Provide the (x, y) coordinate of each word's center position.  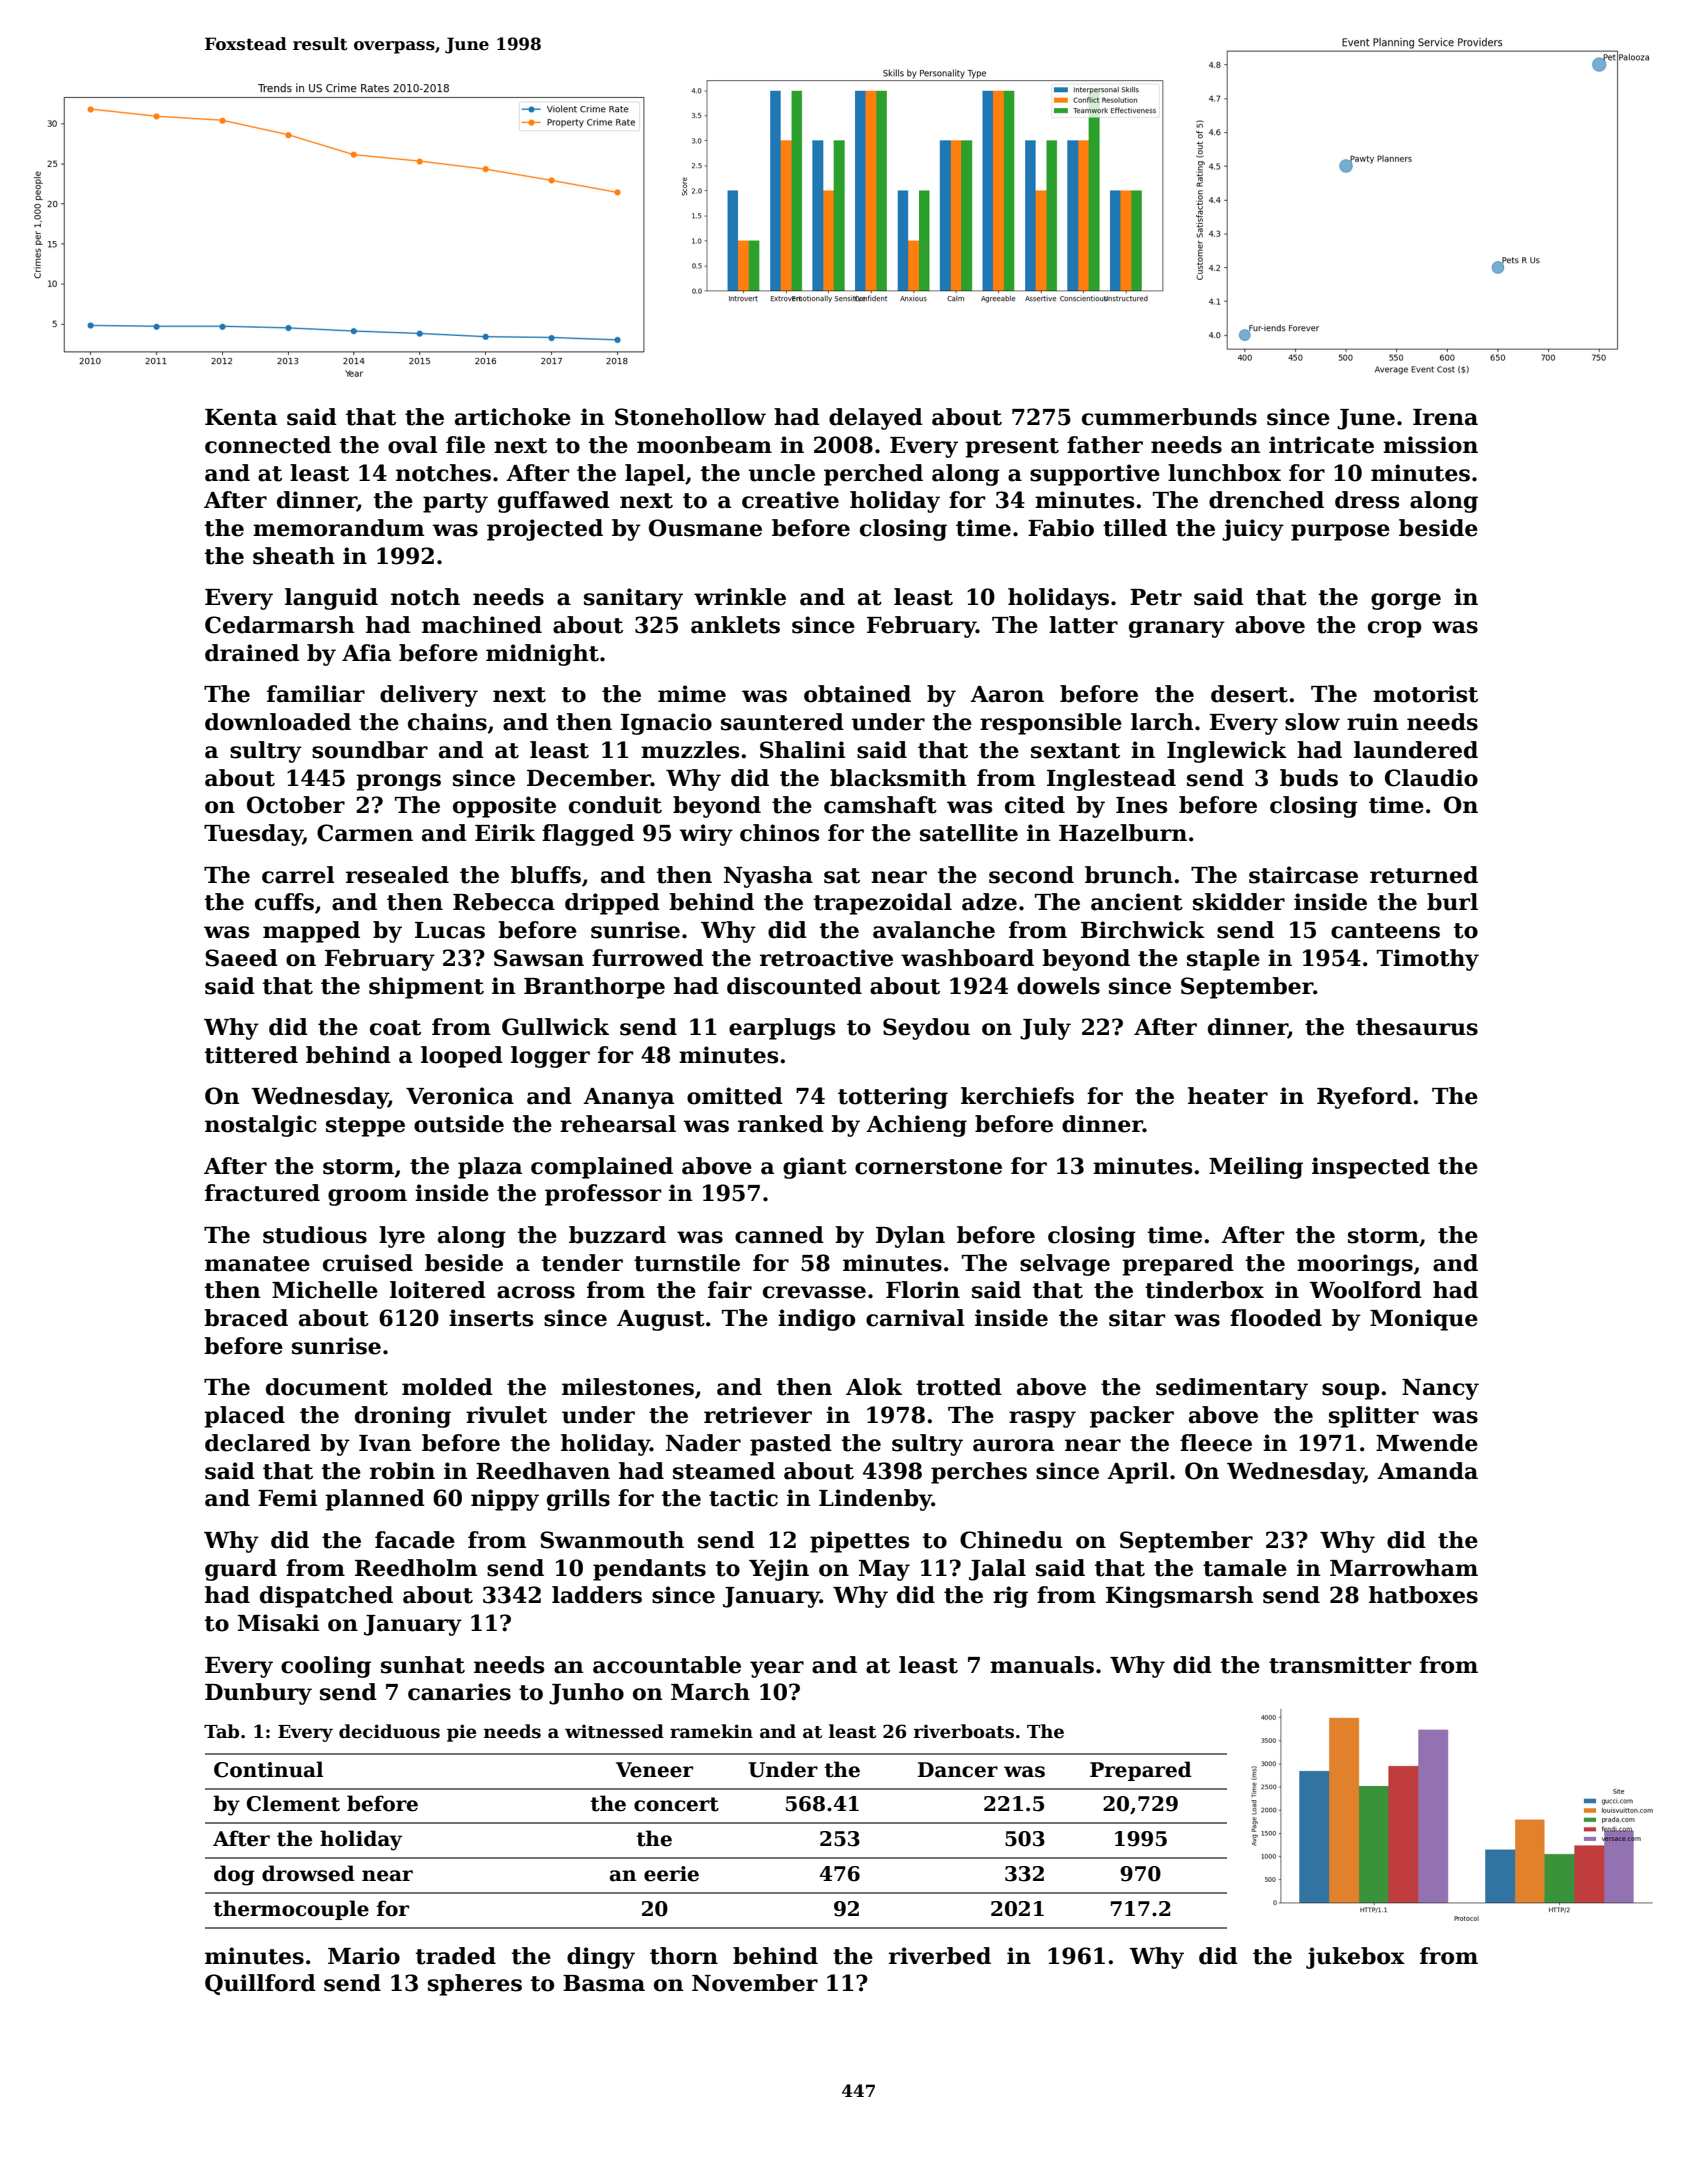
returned (1424, 875)
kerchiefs (1017, 1096)
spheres (475, 1985)
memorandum (338, 528)
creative (790, 500)
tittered (251, 1055)
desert (1249, 694)
